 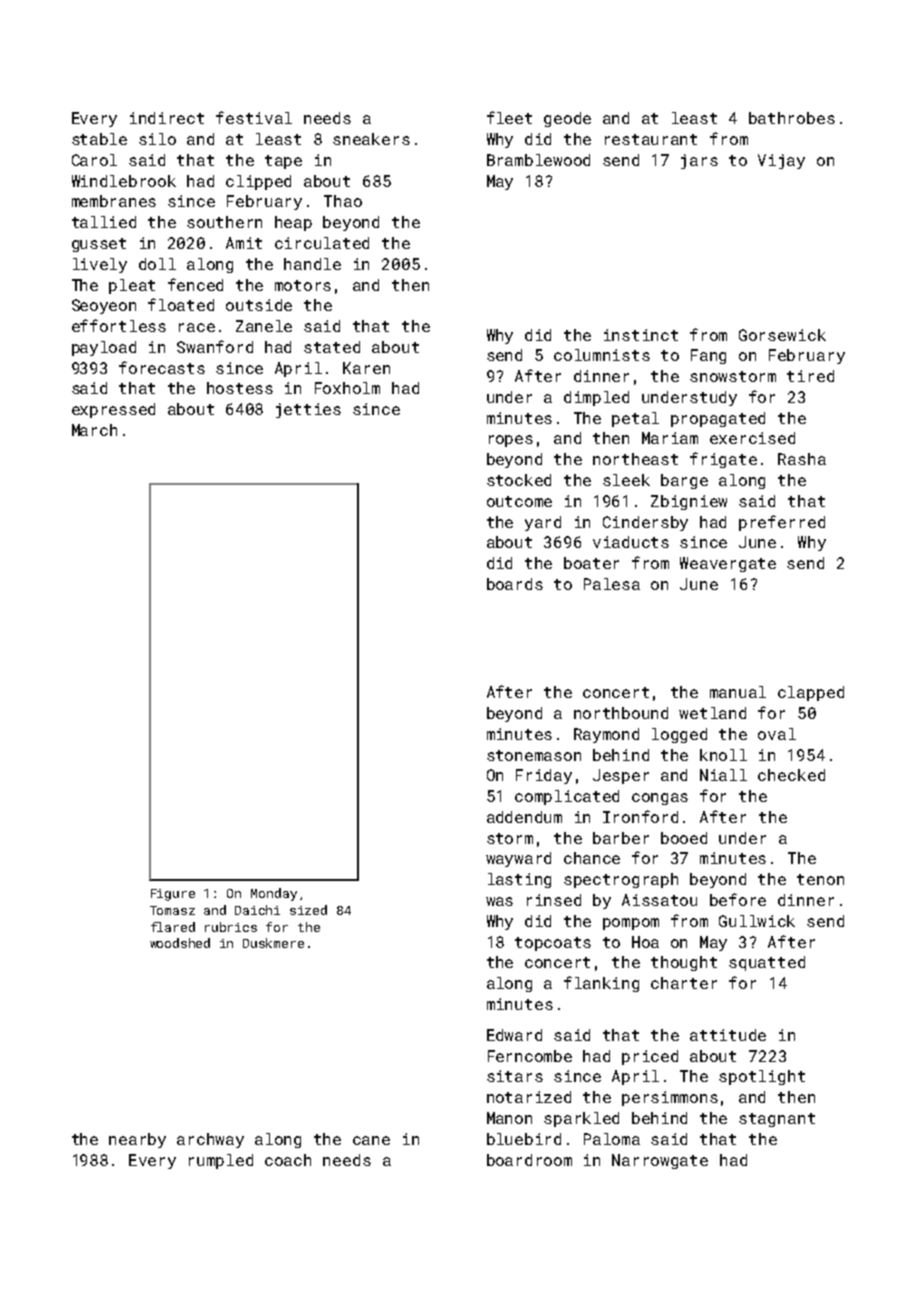 What do you see at coordinates (670, 438) in the image?
I see `Mariam` at bounding box center [670, 438].
